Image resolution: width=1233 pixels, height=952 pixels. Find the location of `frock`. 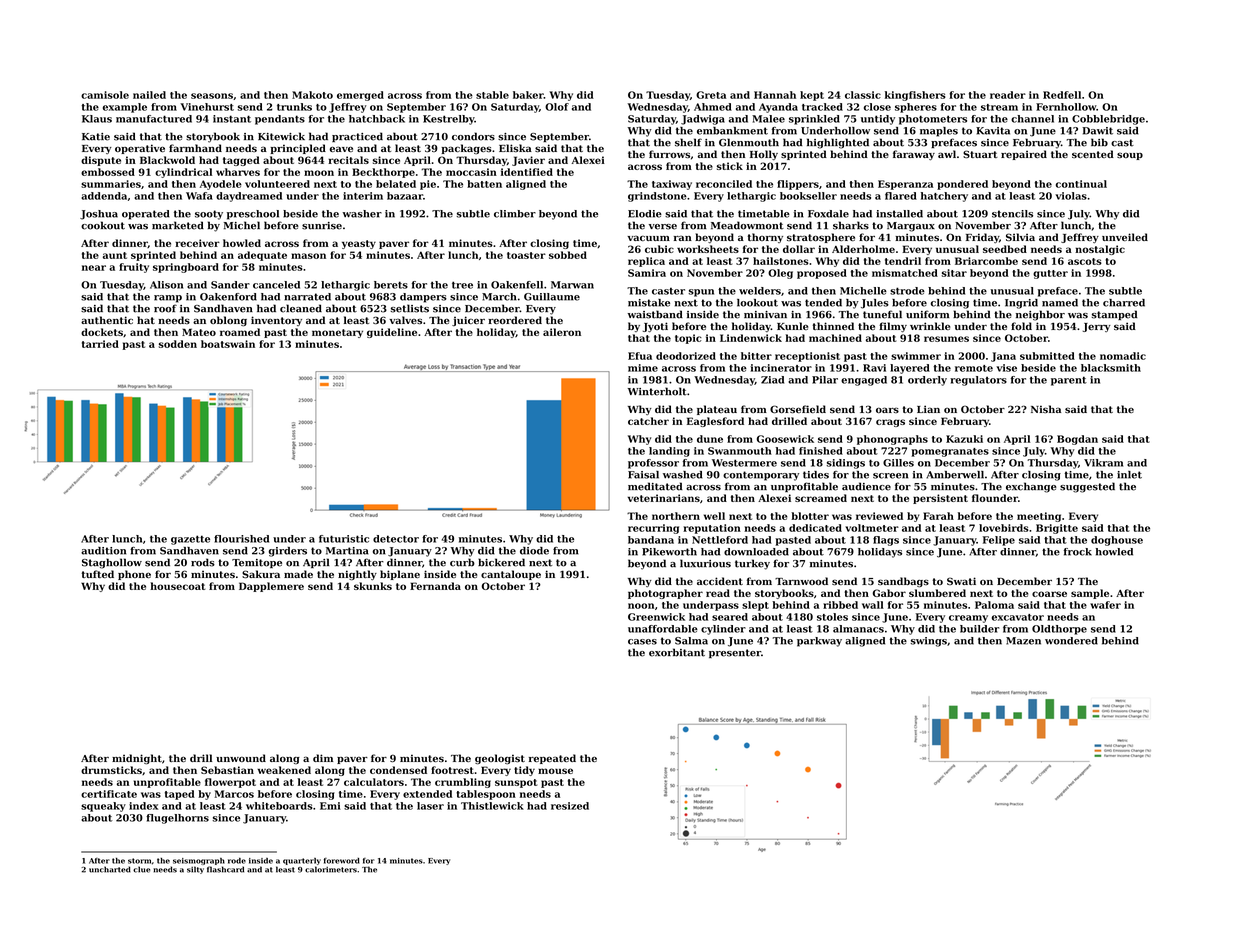

frock is located at coordinates (1078, 552).
